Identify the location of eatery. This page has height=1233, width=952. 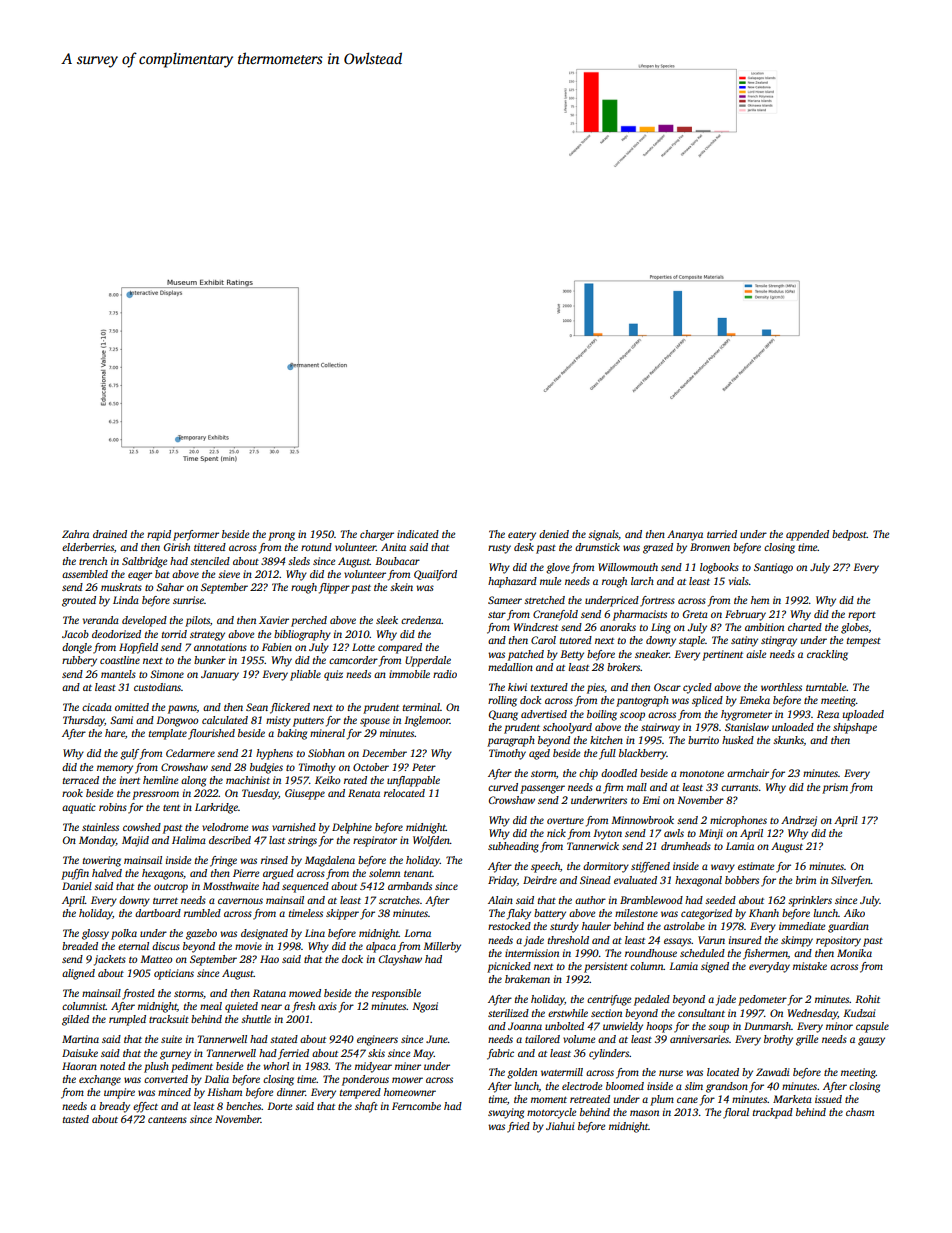
(522, 536).
